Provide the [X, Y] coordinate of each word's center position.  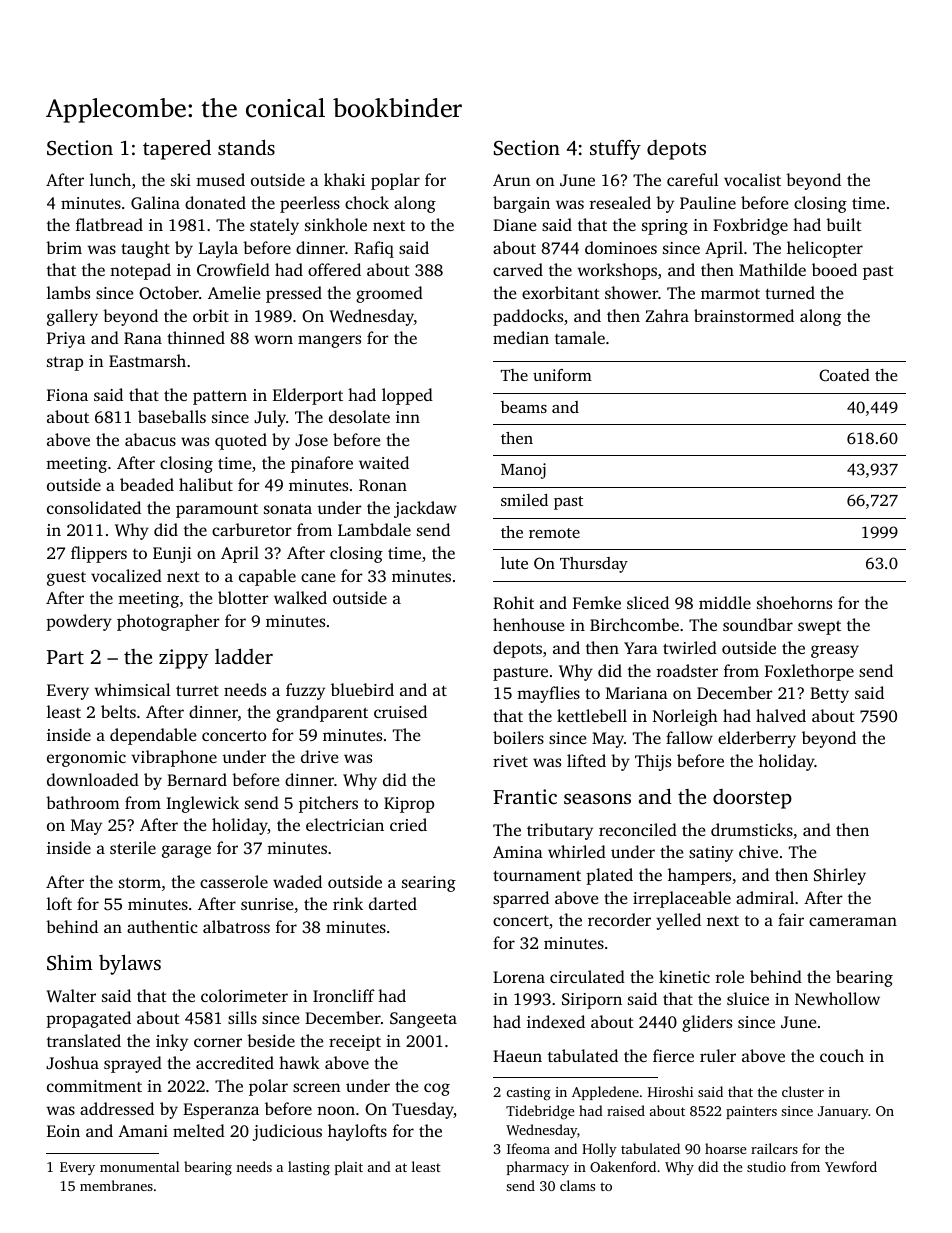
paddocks [528, 317]
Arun [511, 180]
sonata [288, 508]
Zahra [667, 315]
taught [145, 249]
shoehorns [794, 602]
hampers [699, 876]
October [169, 293]
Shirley [840, 876]
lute [514, 563]
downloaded [93, 779]
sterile [133, 847]
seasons [597, 799]
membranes [116, 1185]
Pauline [708, 202]
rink [348, 903]
